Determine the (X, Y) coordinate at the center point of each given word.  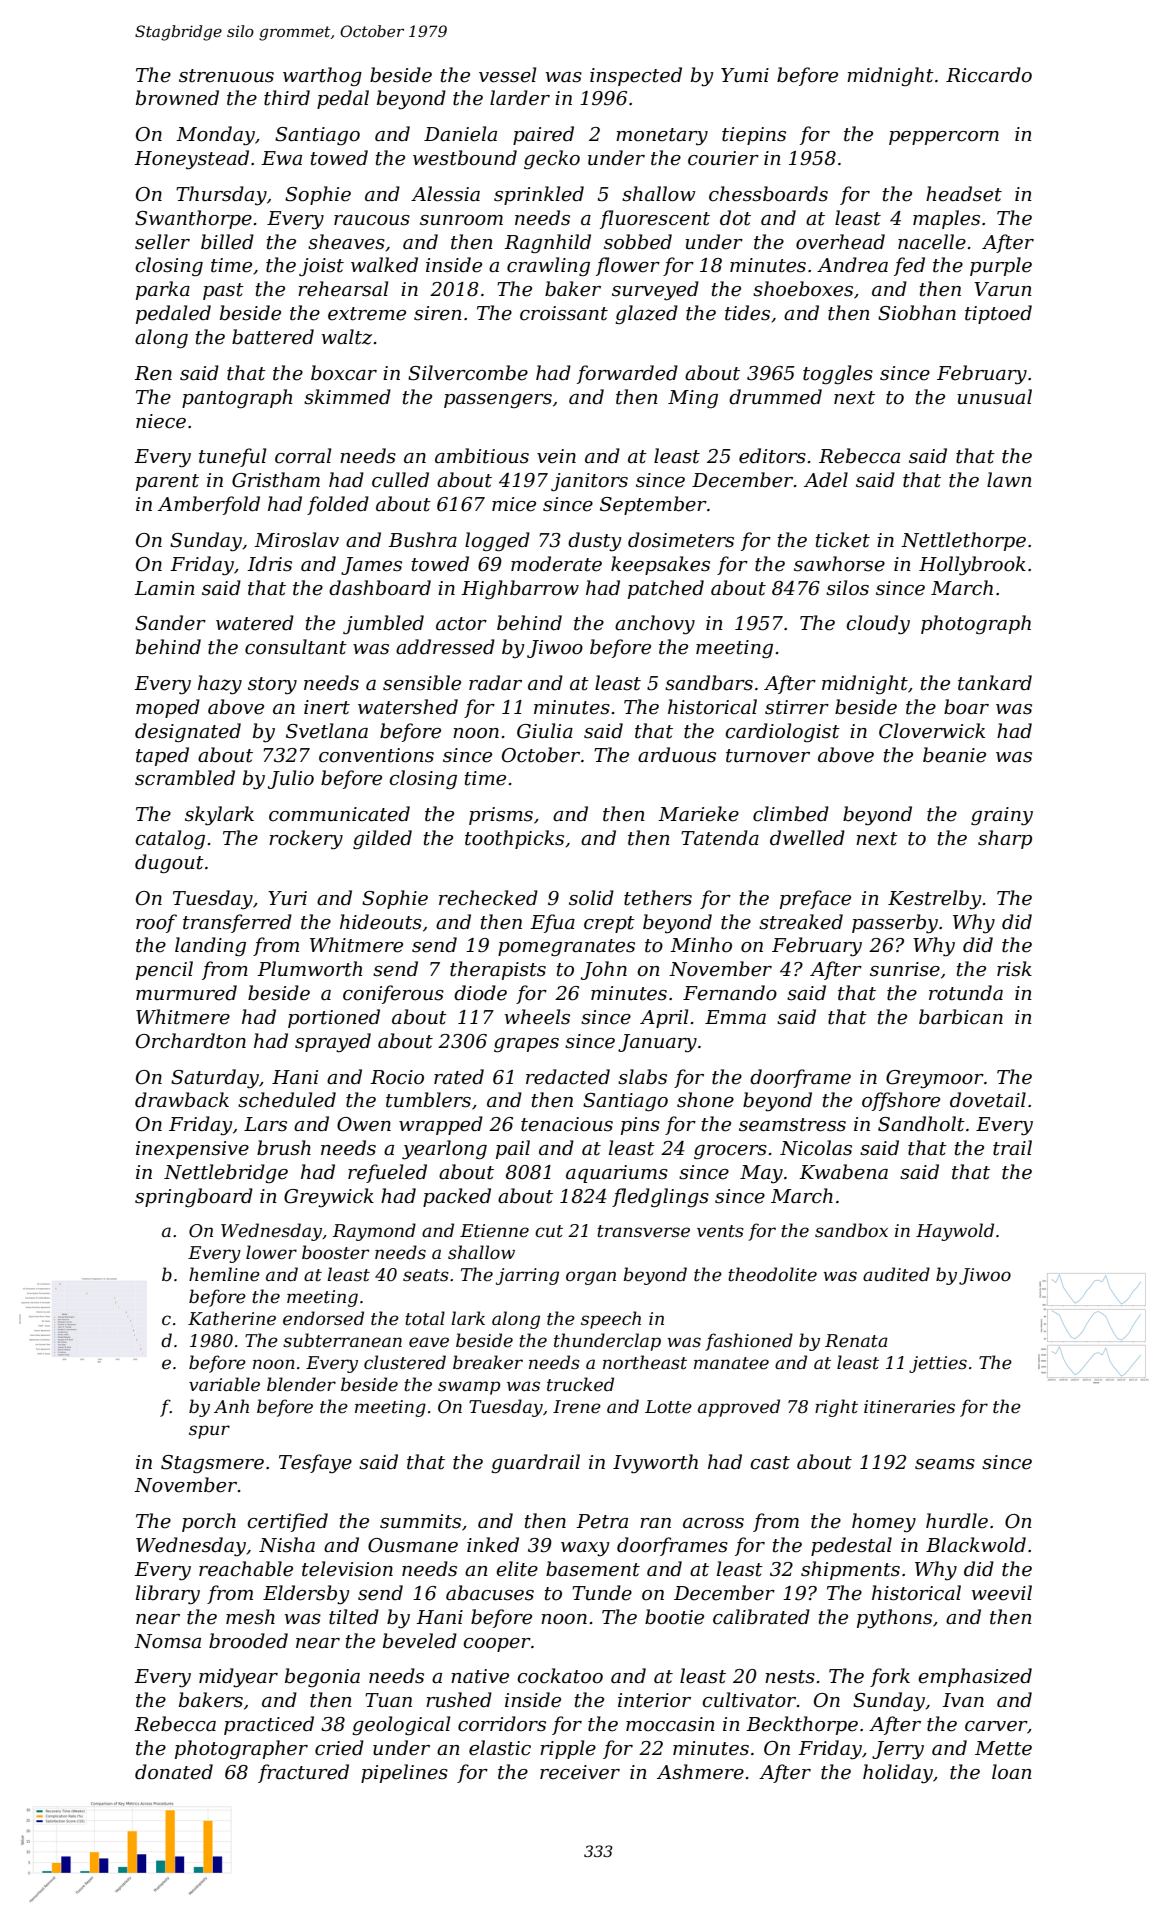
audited (896, 1274)
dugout (169, 863)
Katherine (232, 1318)
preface (815, 899)
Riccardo (989, 75)
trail (1012, 1148)
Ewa (281, 158)
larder (520, 98)
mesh (250, 1617)
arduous (677, 755)
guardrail (536, 1463)
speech (611, 1320)
